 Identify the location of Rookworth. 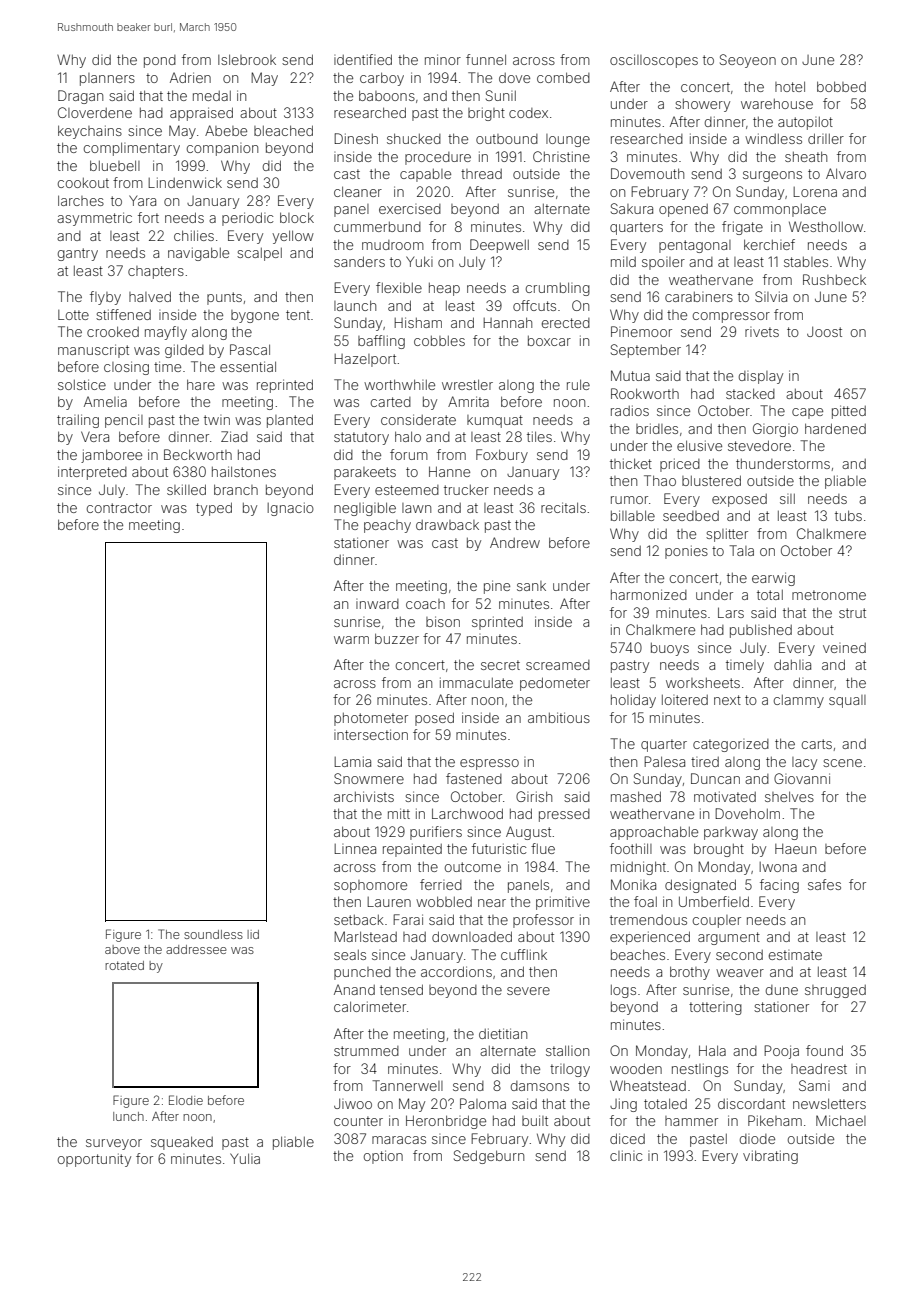
(645, 393).
